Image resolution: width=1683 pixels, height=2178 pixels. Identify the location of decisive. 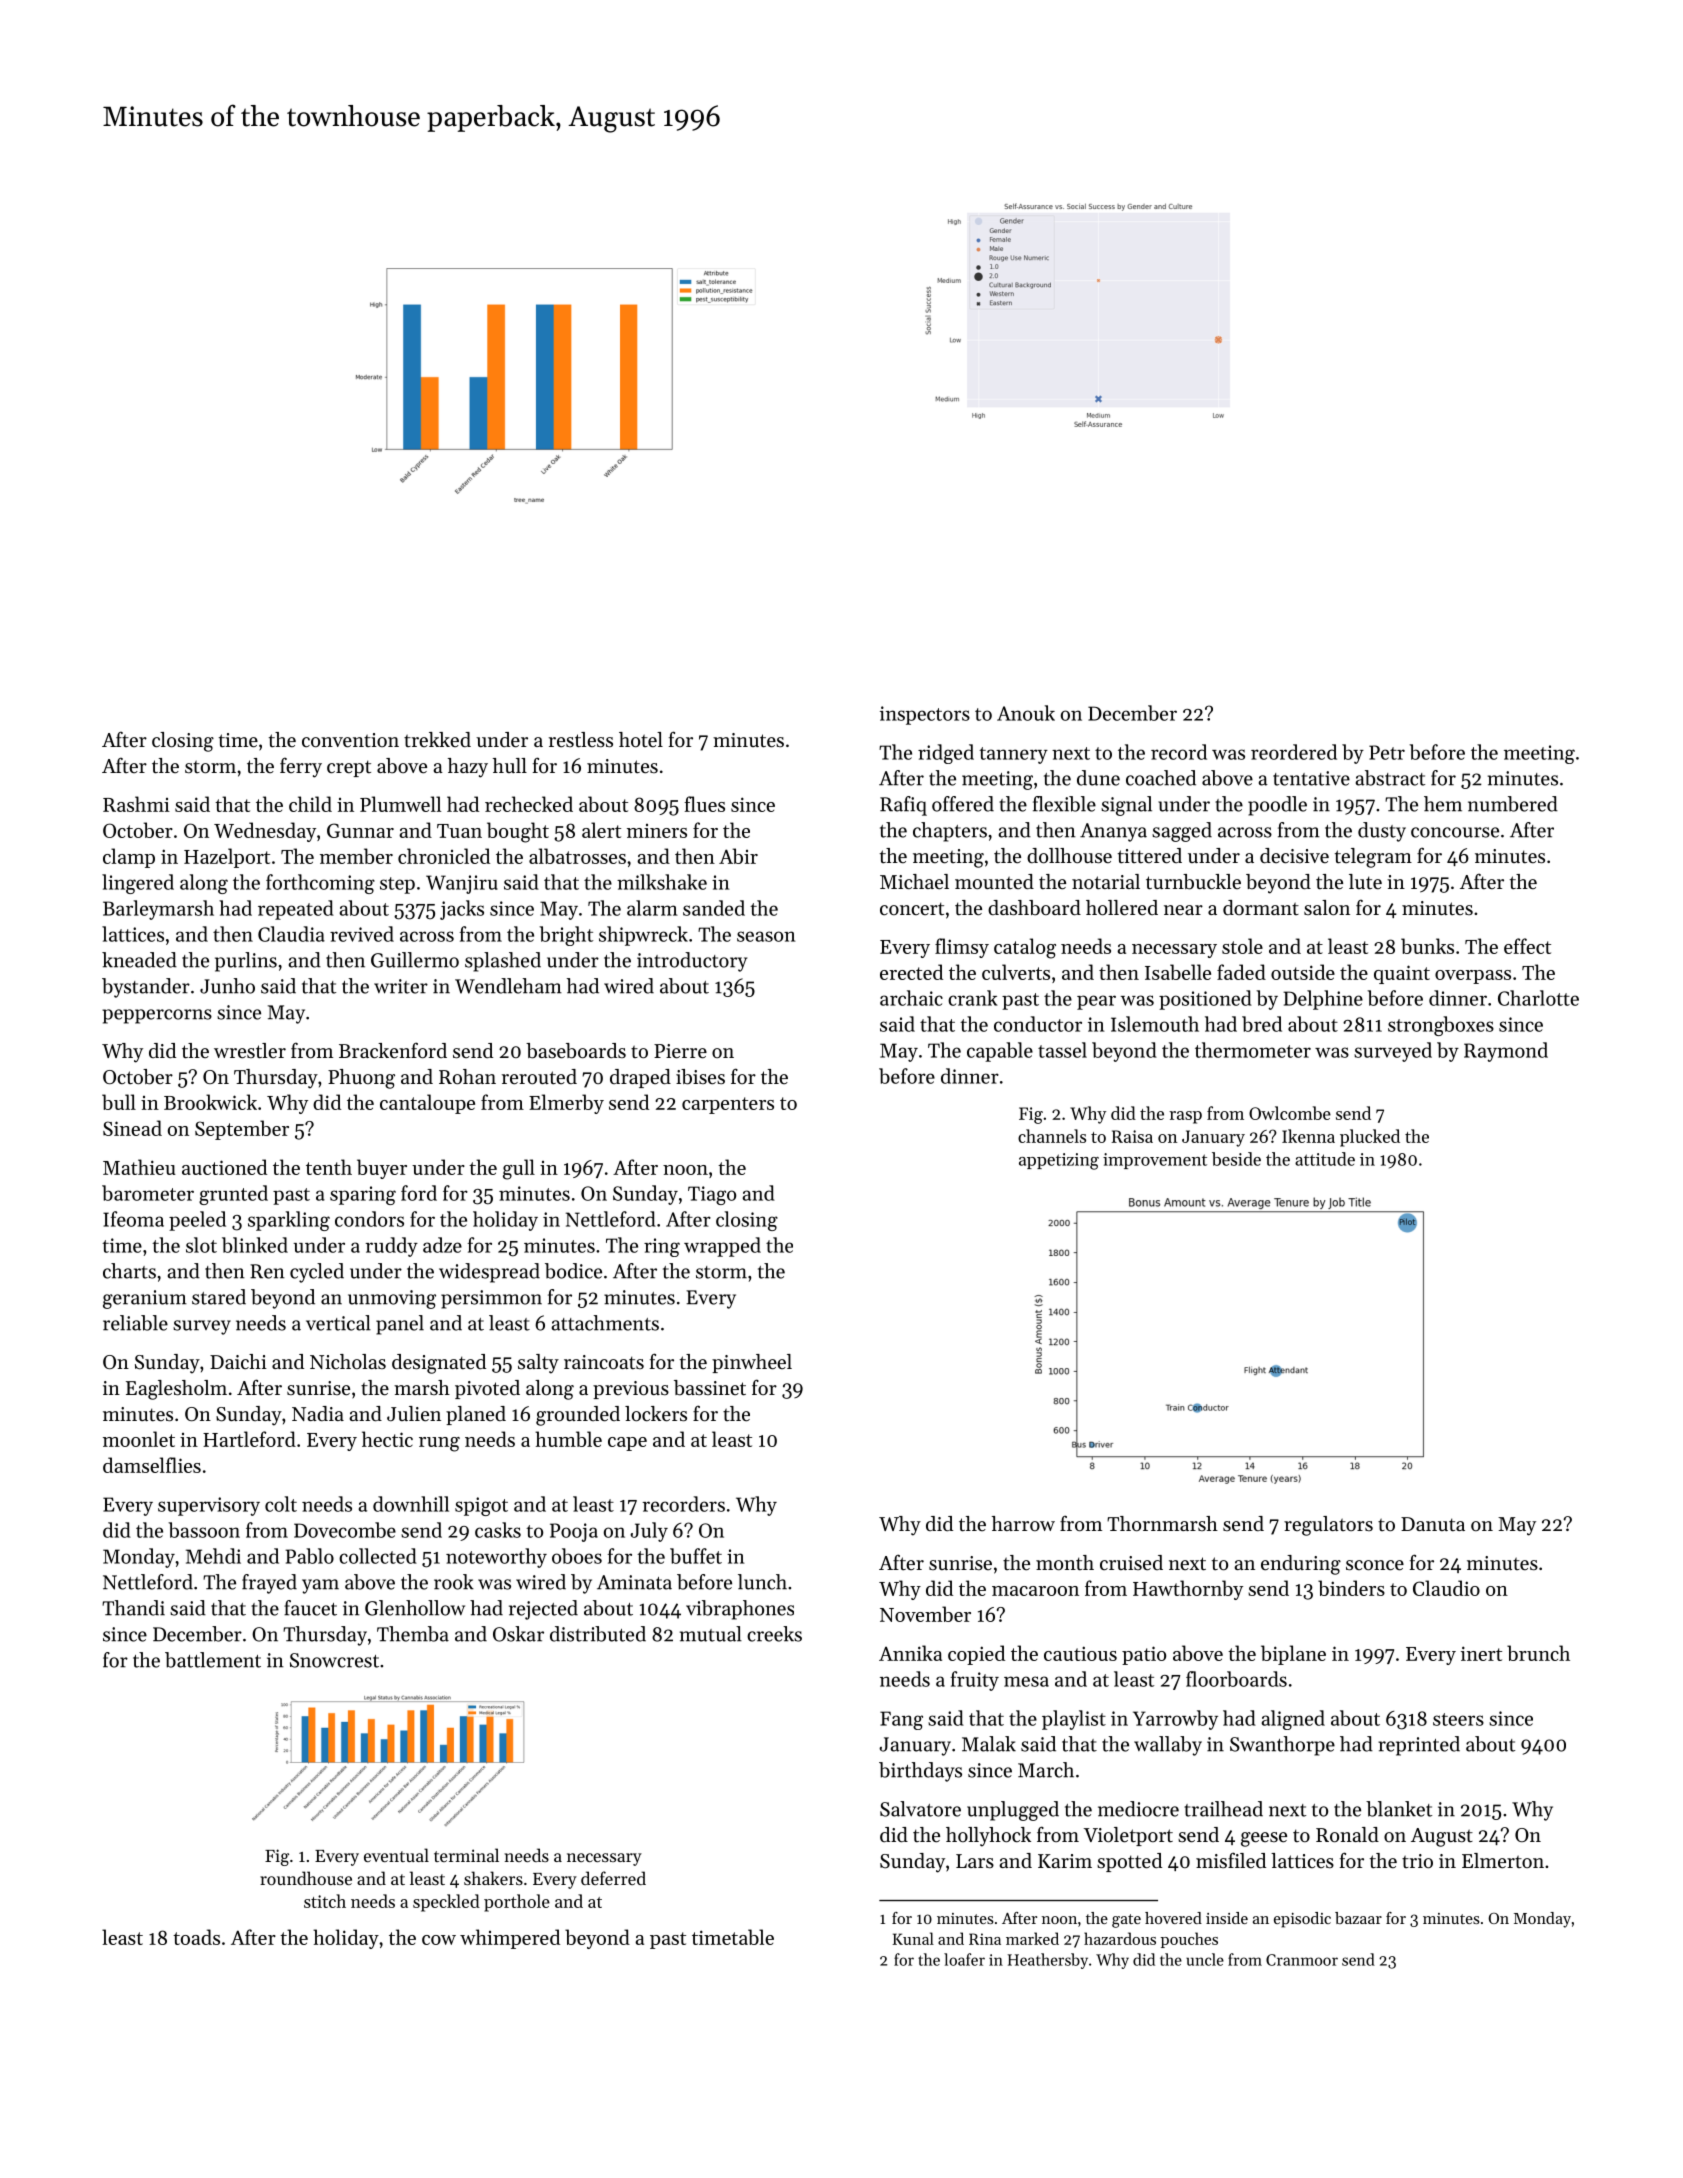
(1294, 856).
